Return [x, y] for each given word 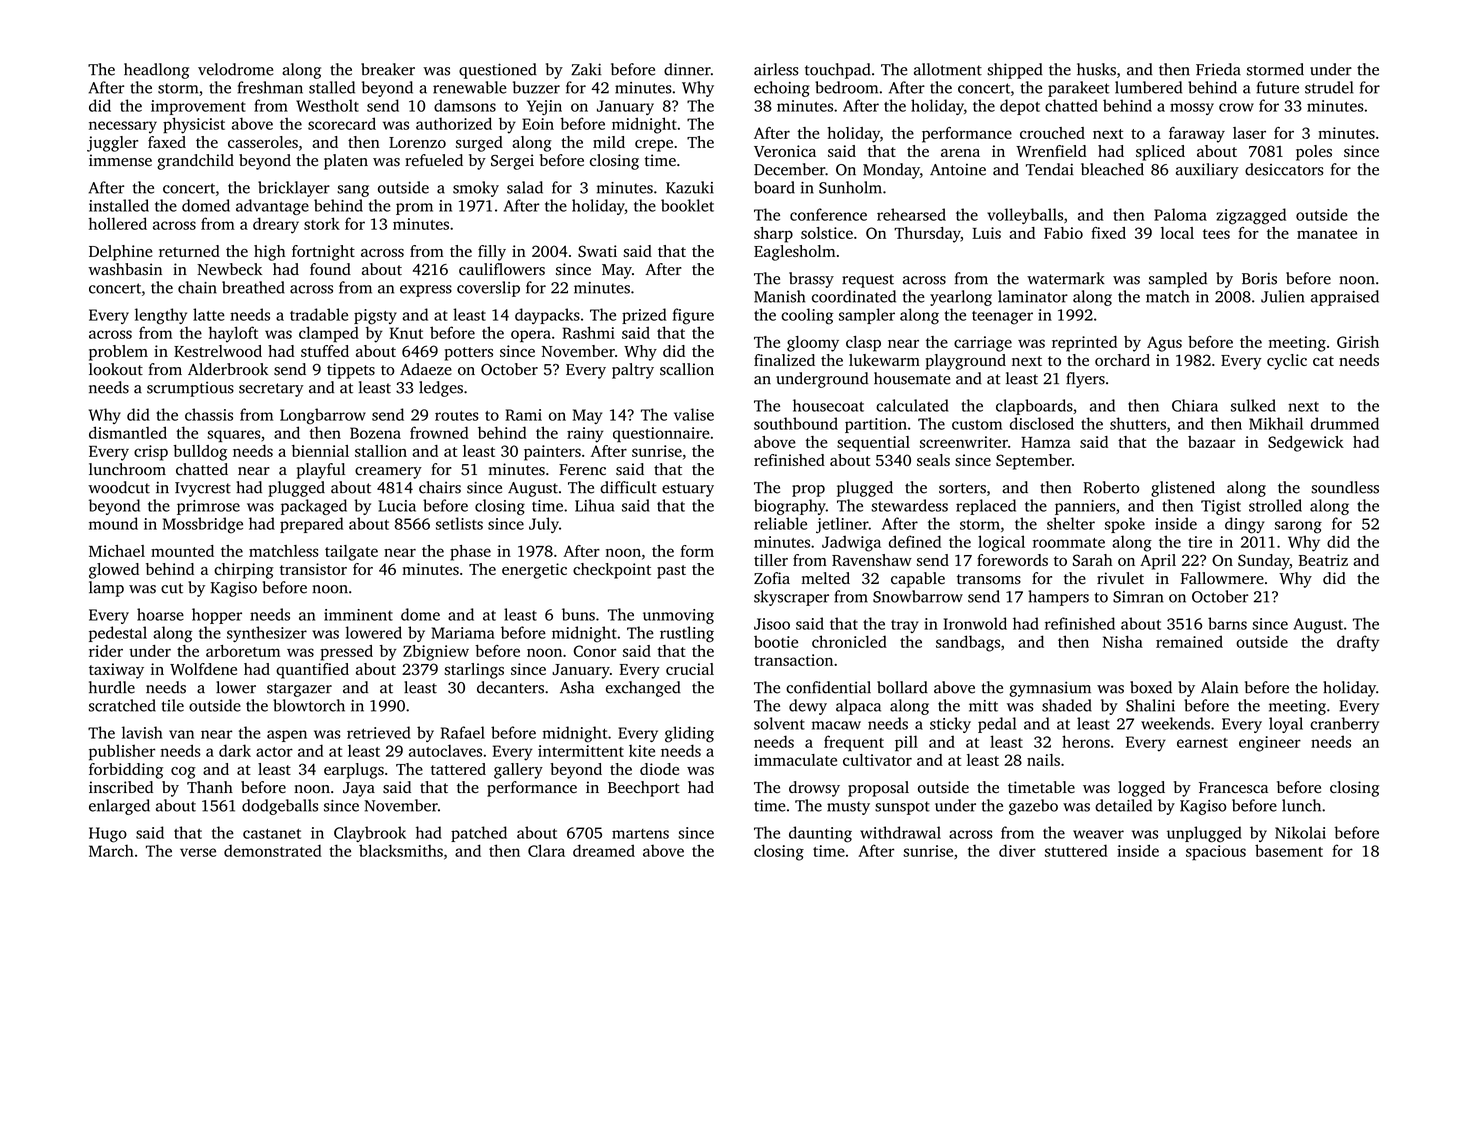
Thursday [927, 235]
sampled [1178, 280]
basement [1289, 850]
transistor [313, 569]
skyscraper [791, 598]
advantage [272, 207]
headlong [156, 71]
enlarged [119, 807]
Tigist [1221, 507]
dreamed [604, 850]
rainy [585, 435]
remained [1189, 641]
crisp [151, 453]
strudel [1329, 87]
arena [960, 153]
